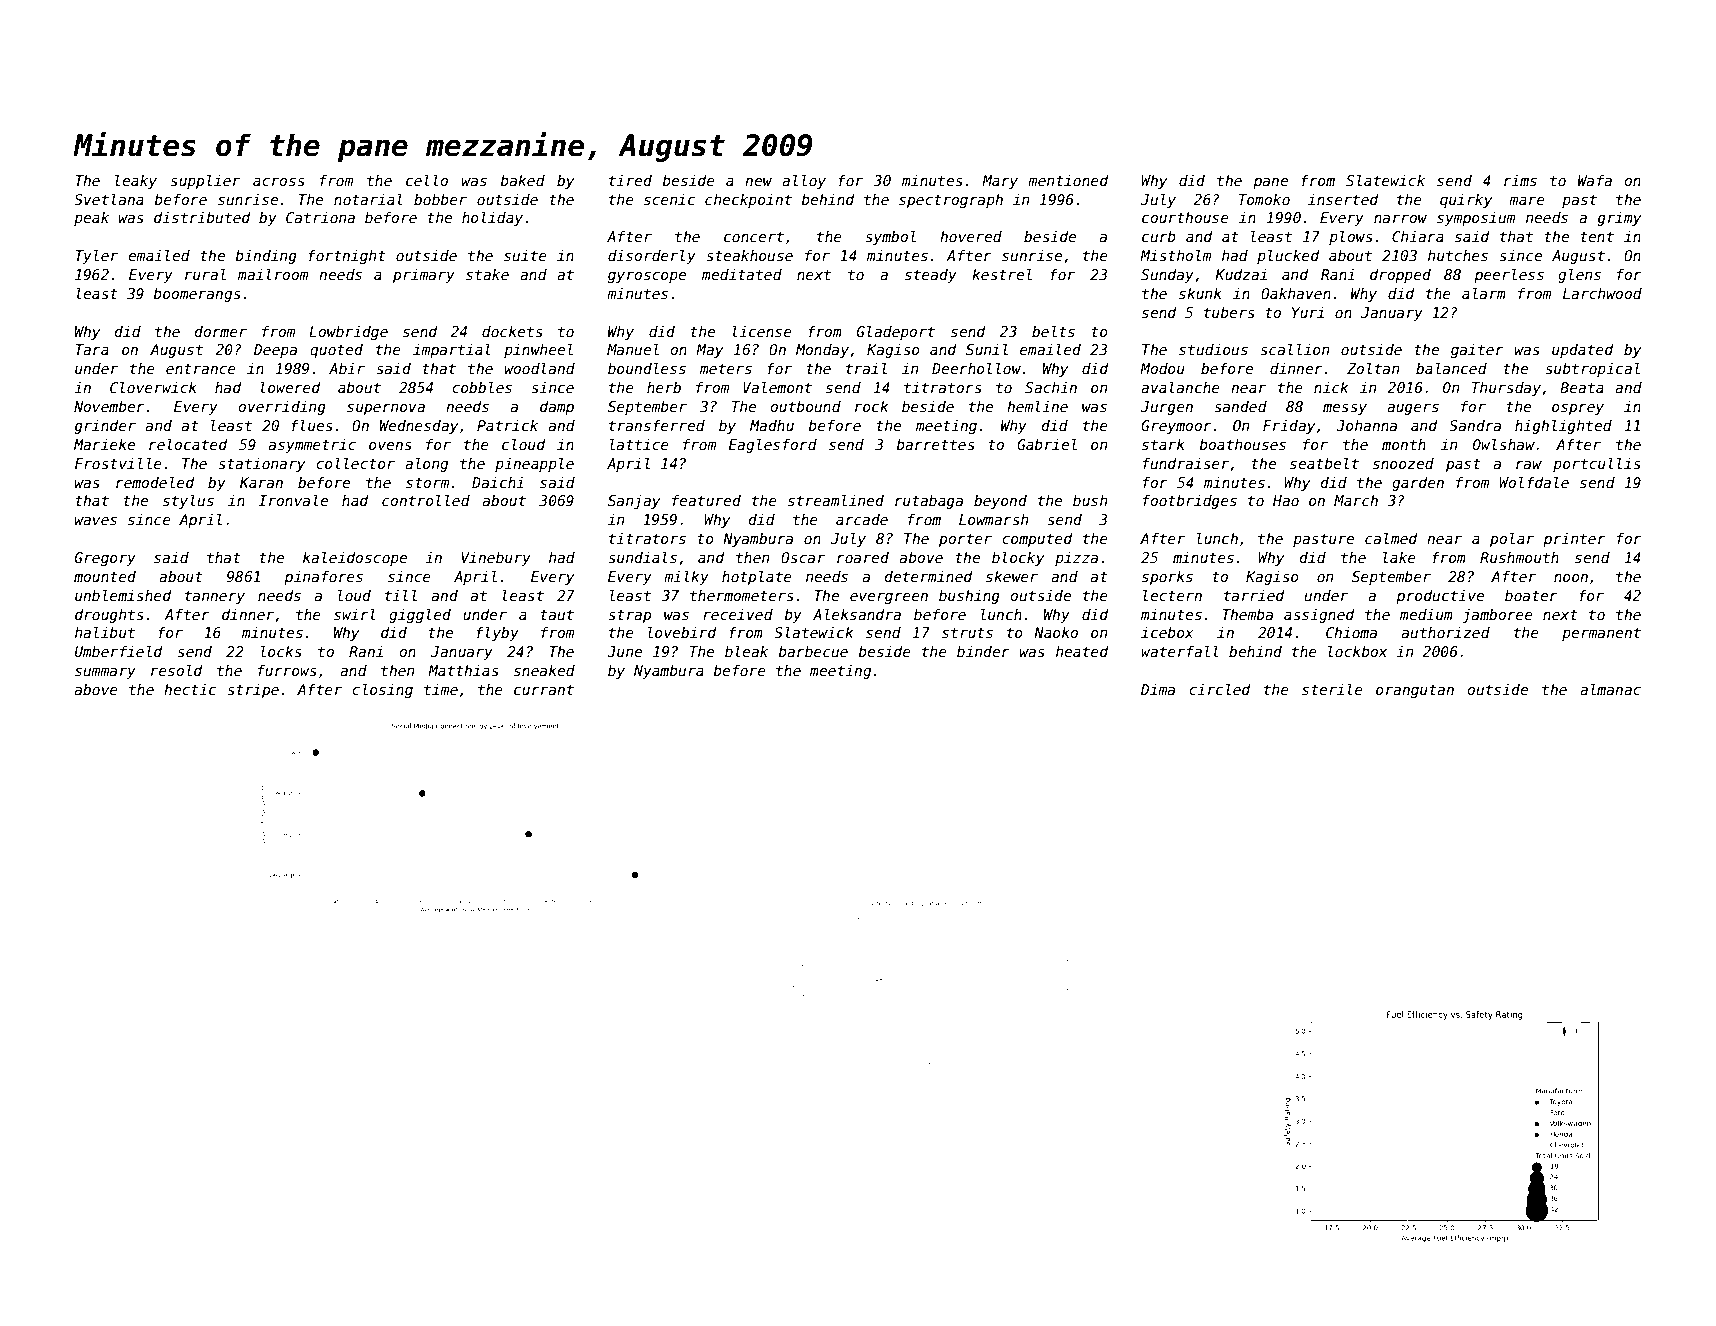  I want to click on waves, so click(96, 521).
